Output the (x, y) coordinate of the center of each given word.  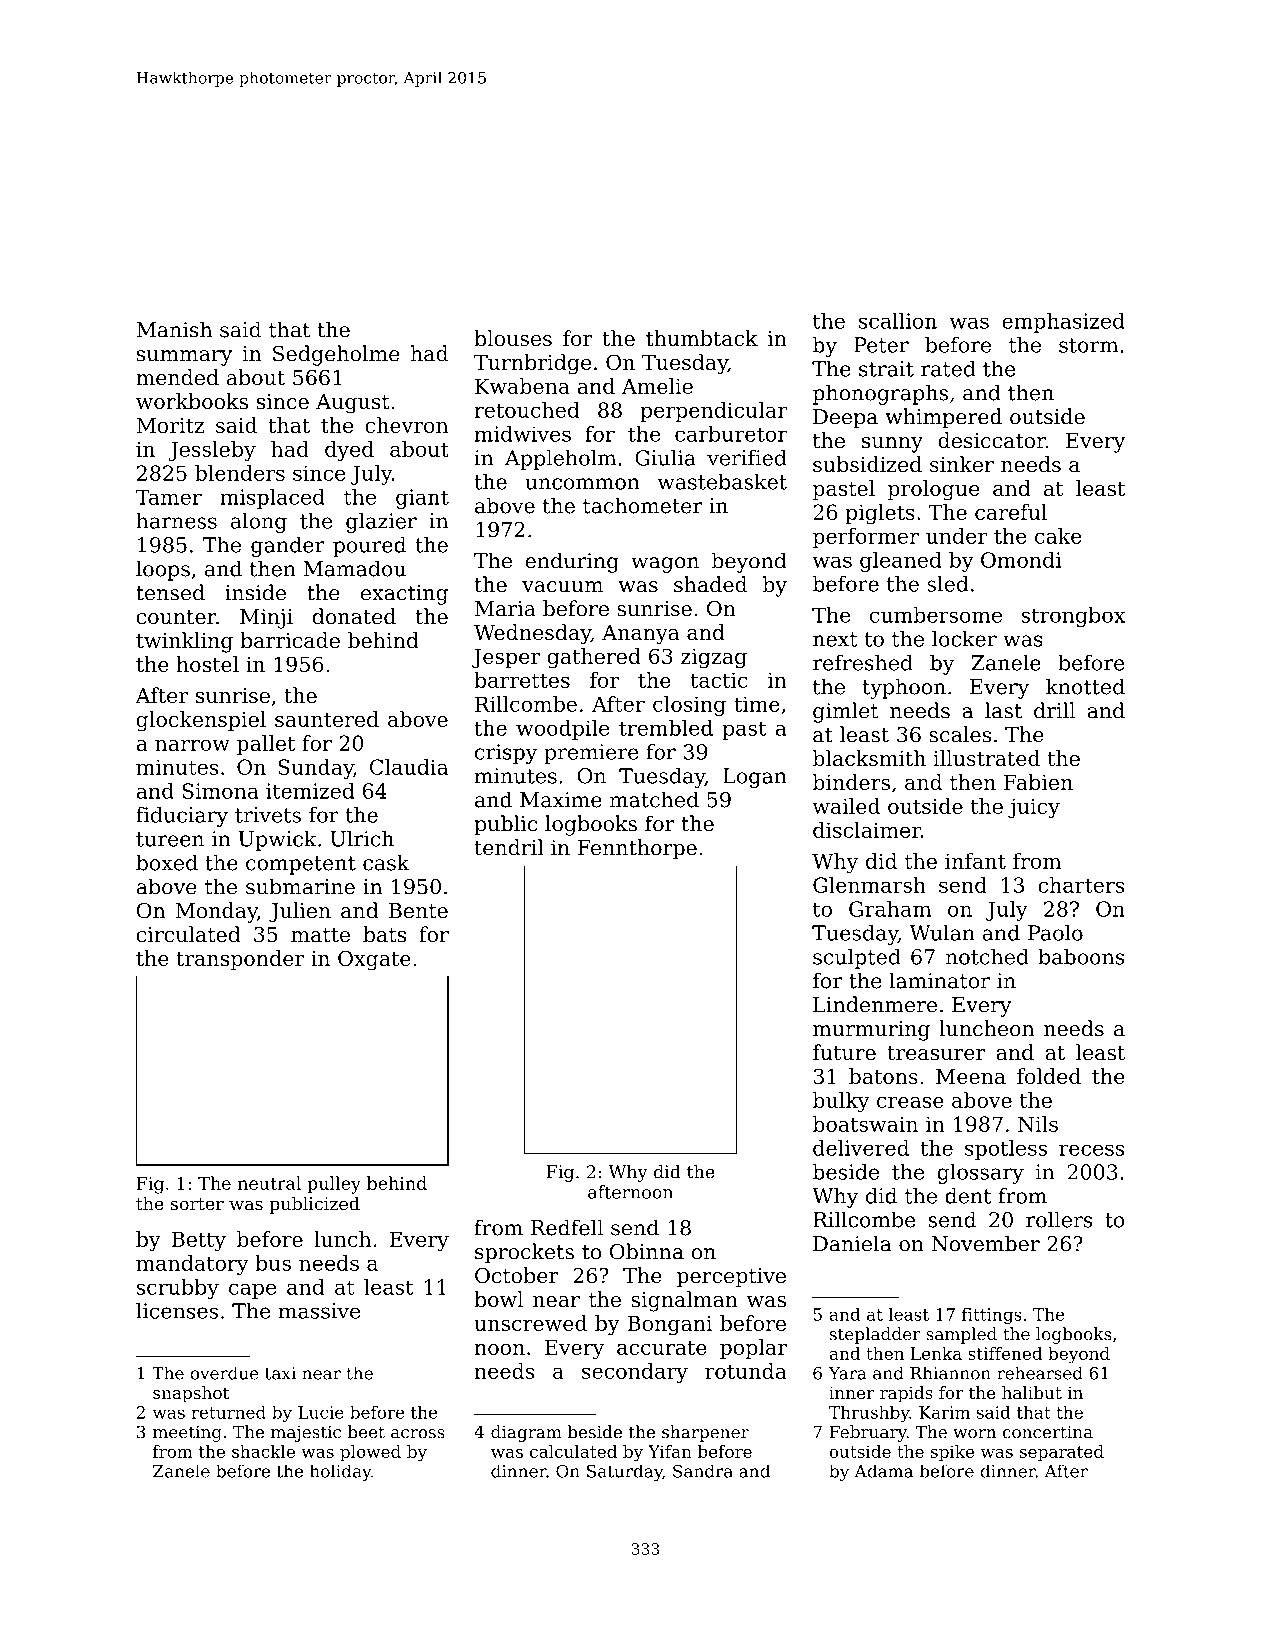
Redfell (567, 1227)
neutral (269, 1183)
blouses (513, 338)
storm (1088, 345)
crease (910, 1102)
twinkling (184, 642)
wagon (665, 565)
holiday (340, 1472)
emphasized (1063, 323)
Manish (174, 329)
